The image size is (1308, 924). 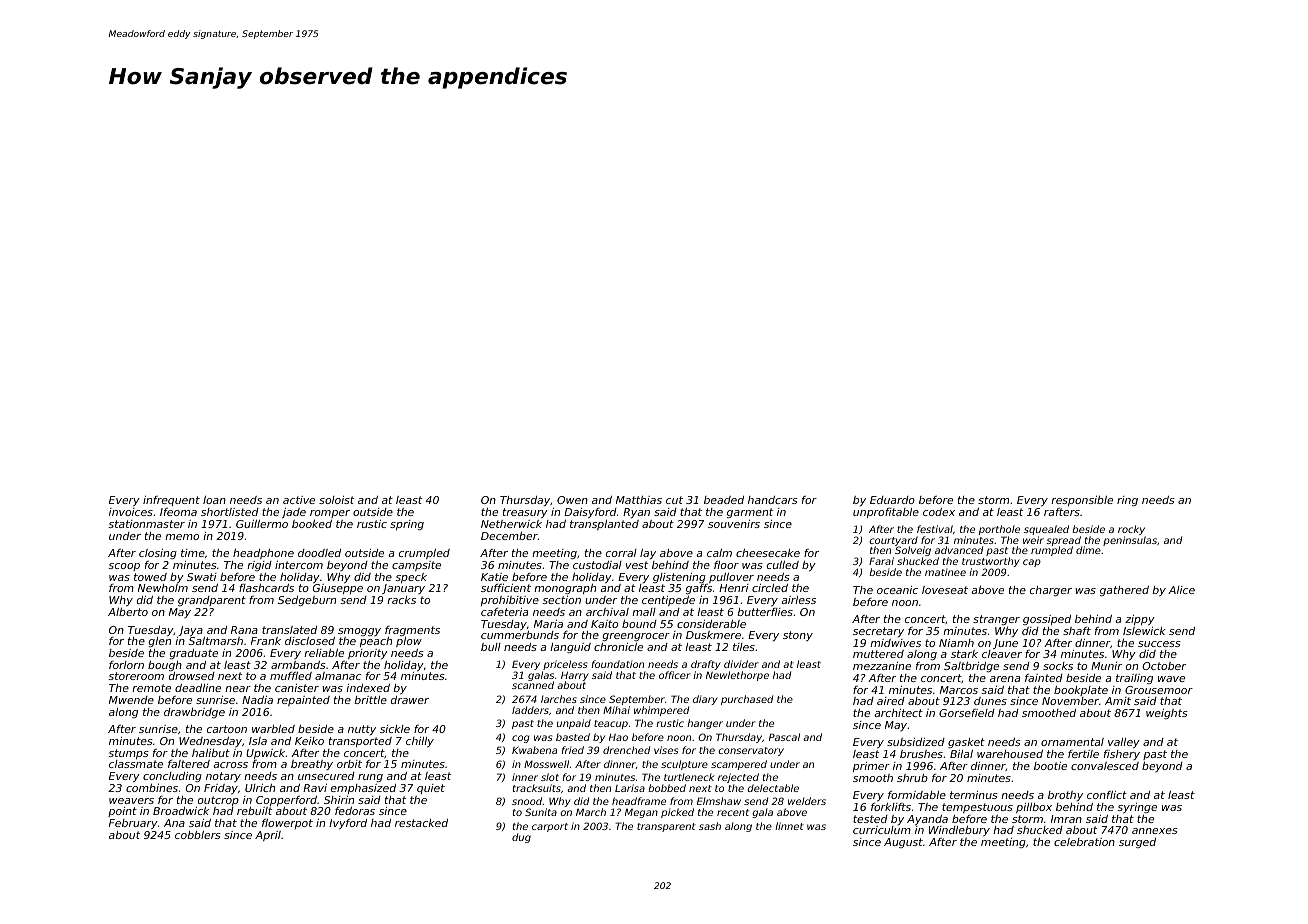 What do you see at coordinates (152, 788) in the image?
I see `combines` at bounding box center [152, 788].
